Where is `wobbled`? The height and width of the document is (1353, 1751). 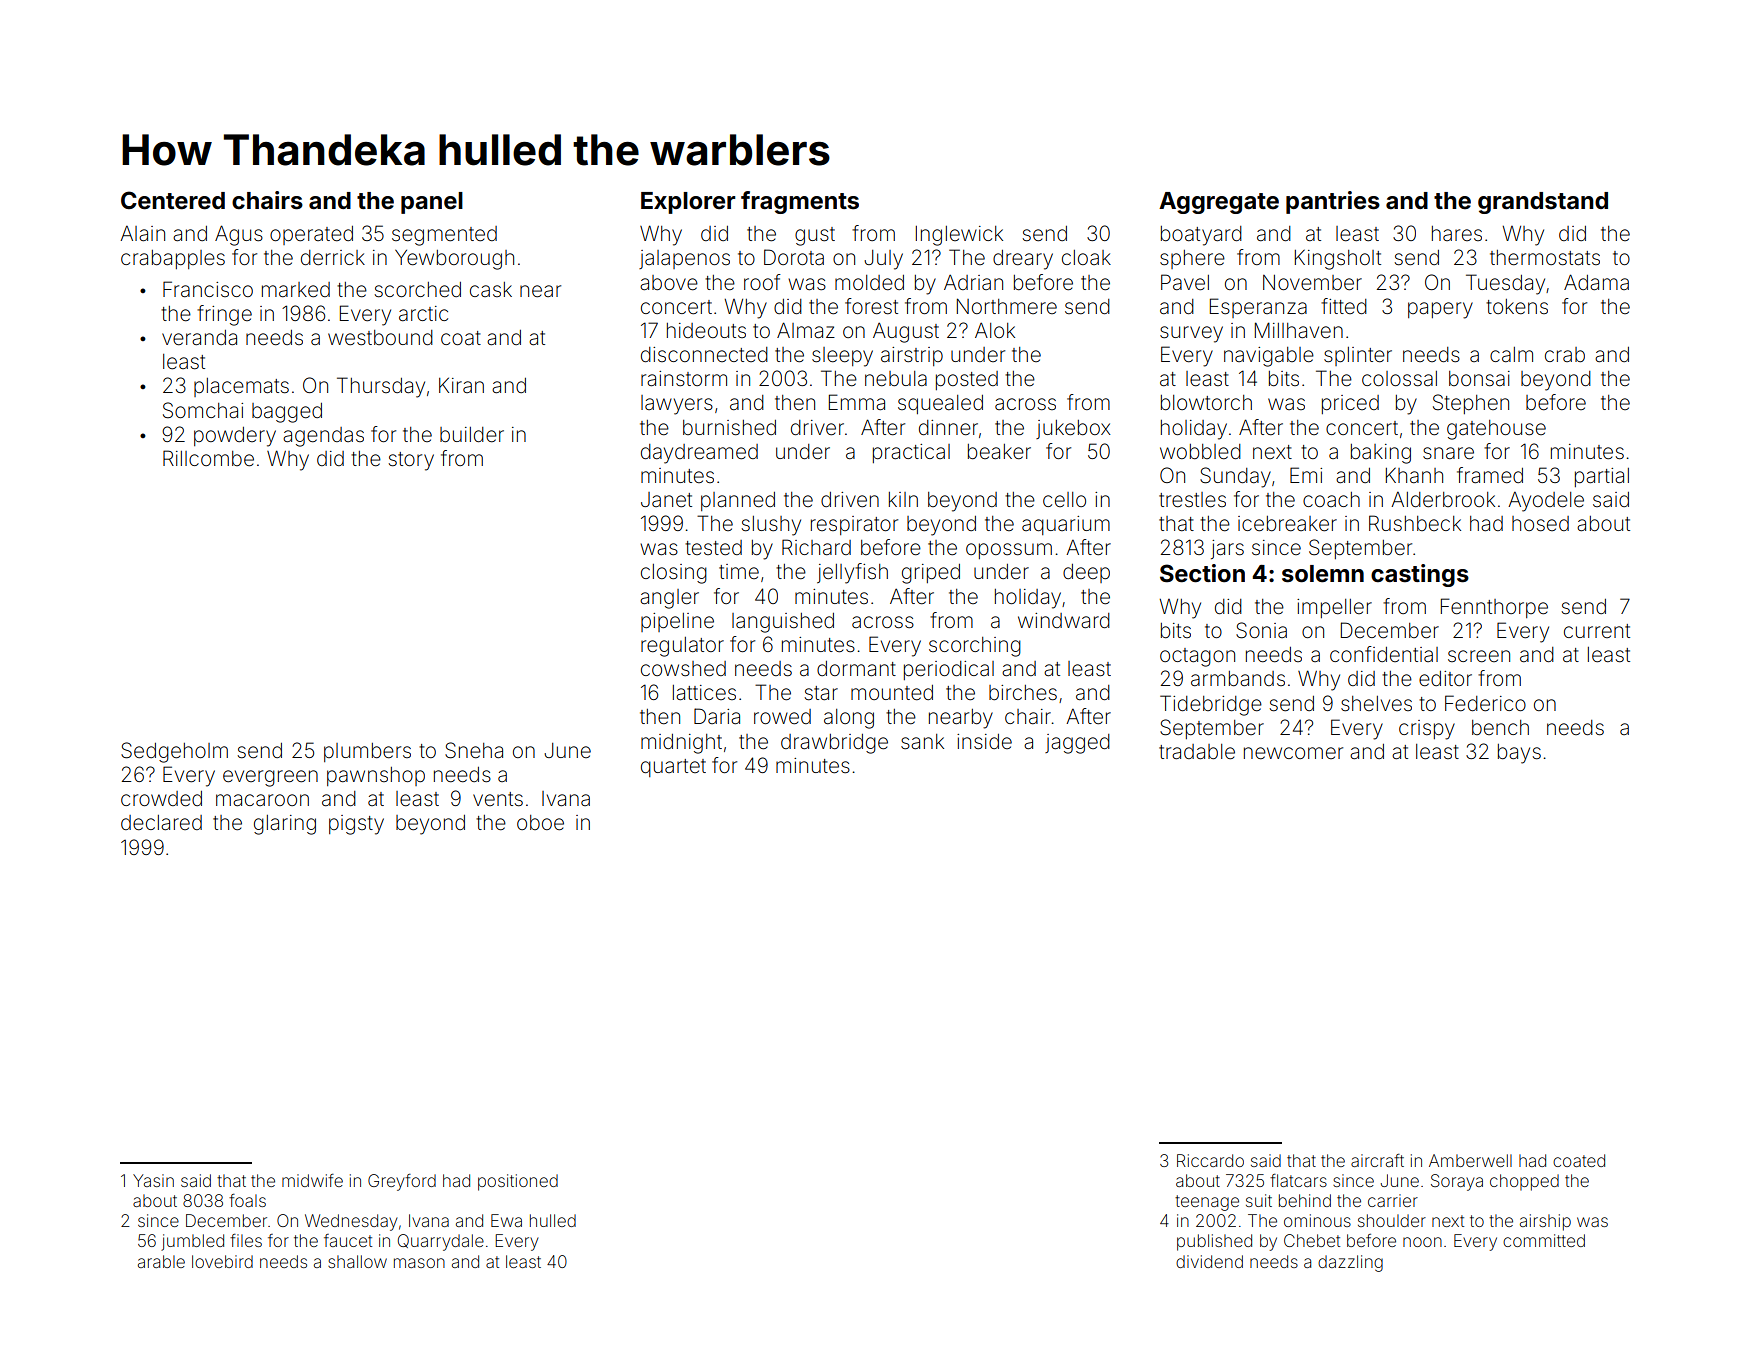
wobbled is located at coordinates (1200, 452).
